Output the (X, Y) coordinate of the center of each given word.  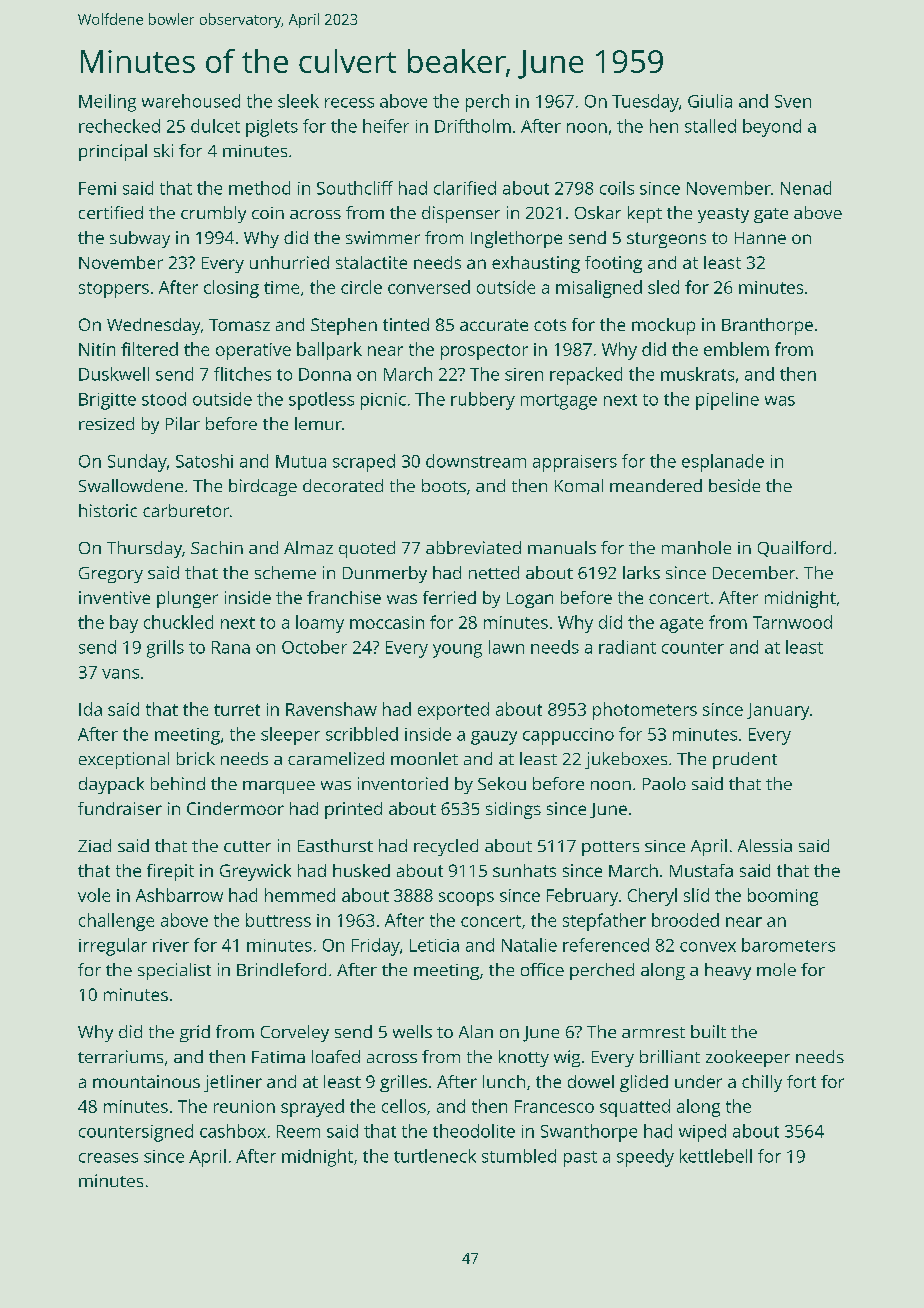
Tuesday (645, 103)
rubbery (483, 401)
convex (708, 947)
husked (361, 870)
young (457, 651)
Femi (97, 188)
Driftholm (473, 126)
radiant (627, 647)
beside (734, 485)
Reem (298, 1131)
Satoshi (204, 461)
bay (124, 624)
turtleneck (435, 1156)
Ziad (94, 845)
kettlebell (716, 1156)
